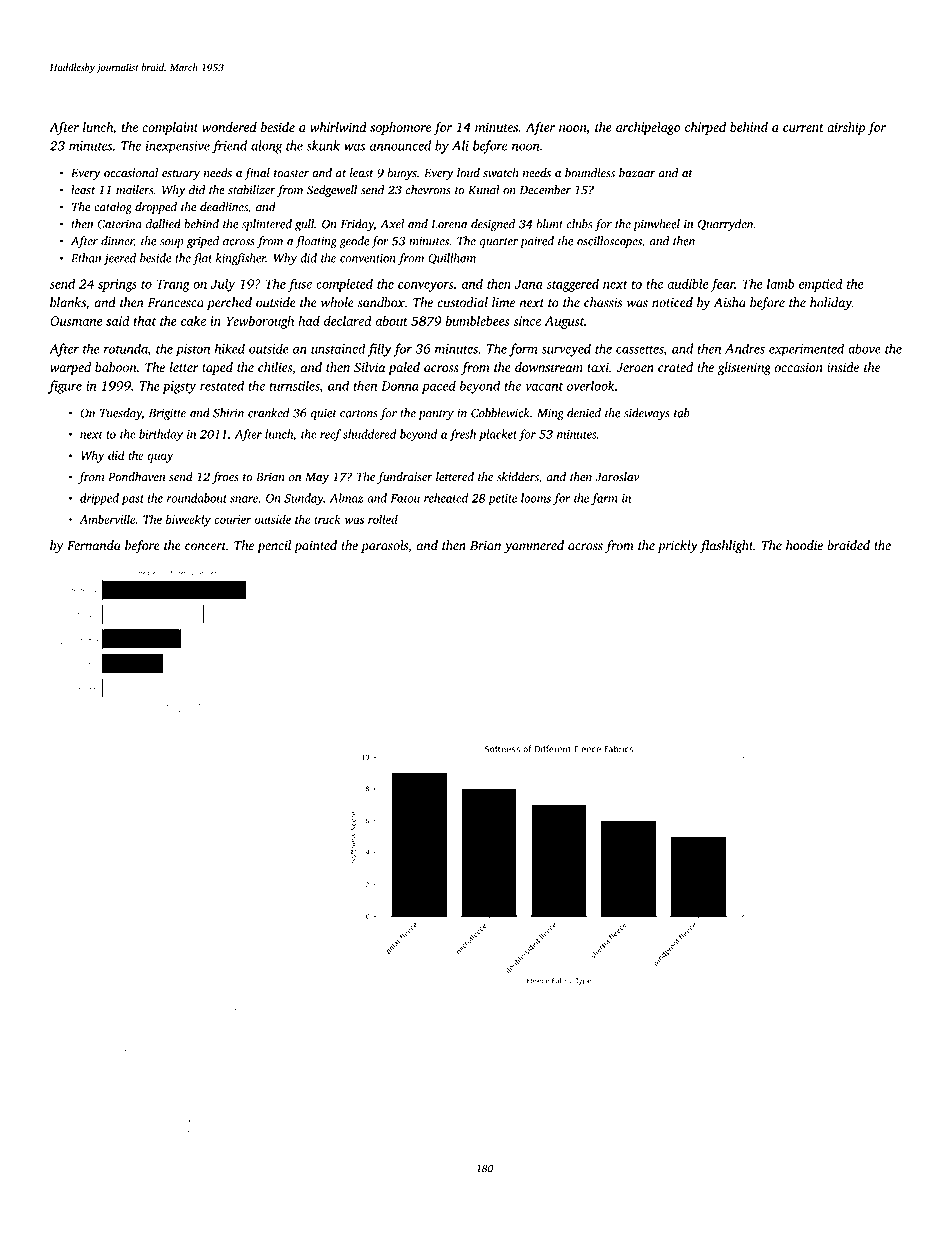 The height and width of the screenshot is (1233, 952). I want to click on quarter, so click(499, 243).
